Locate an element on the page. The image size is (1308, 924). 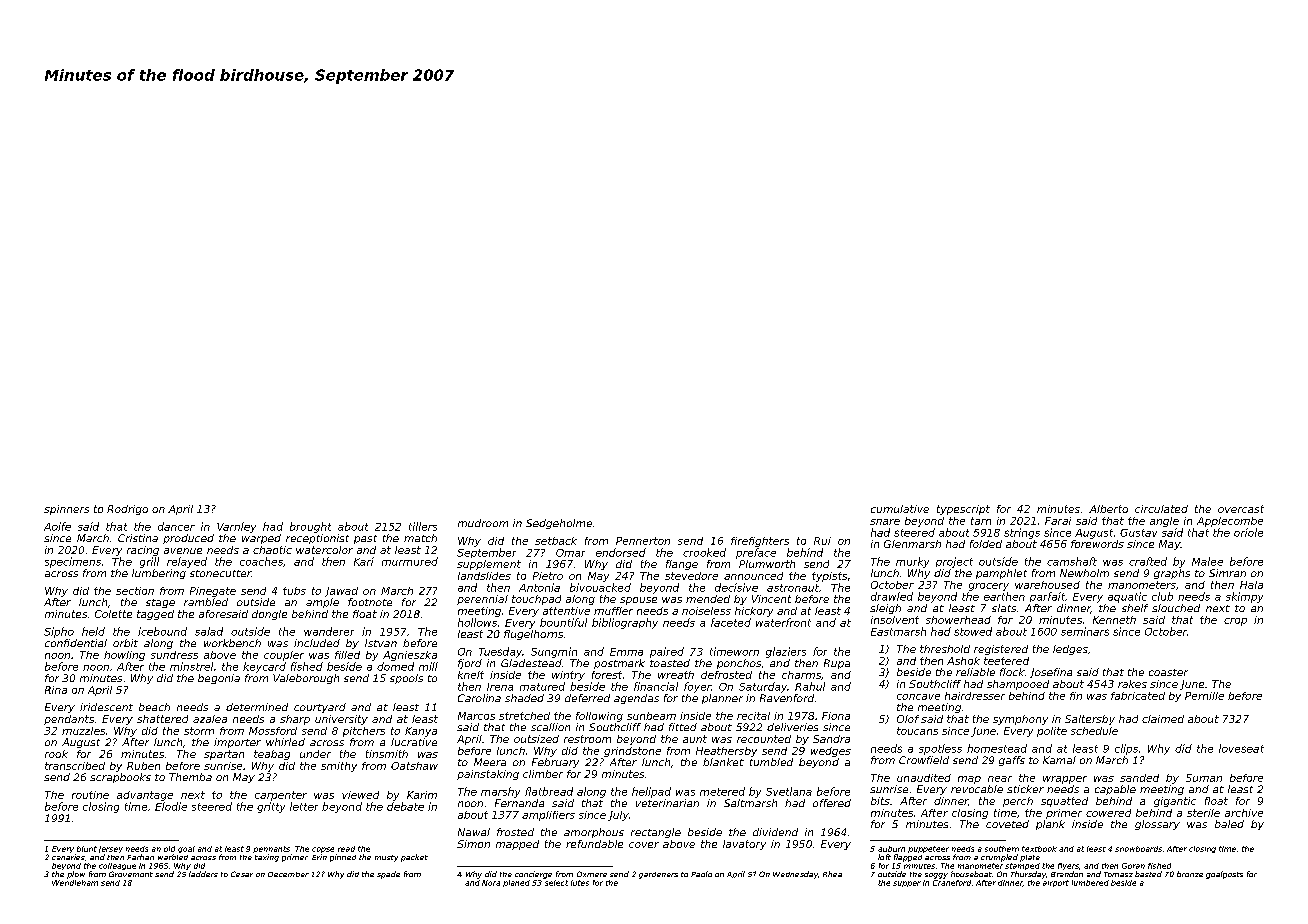
December is located at coordinates (288, 874).
